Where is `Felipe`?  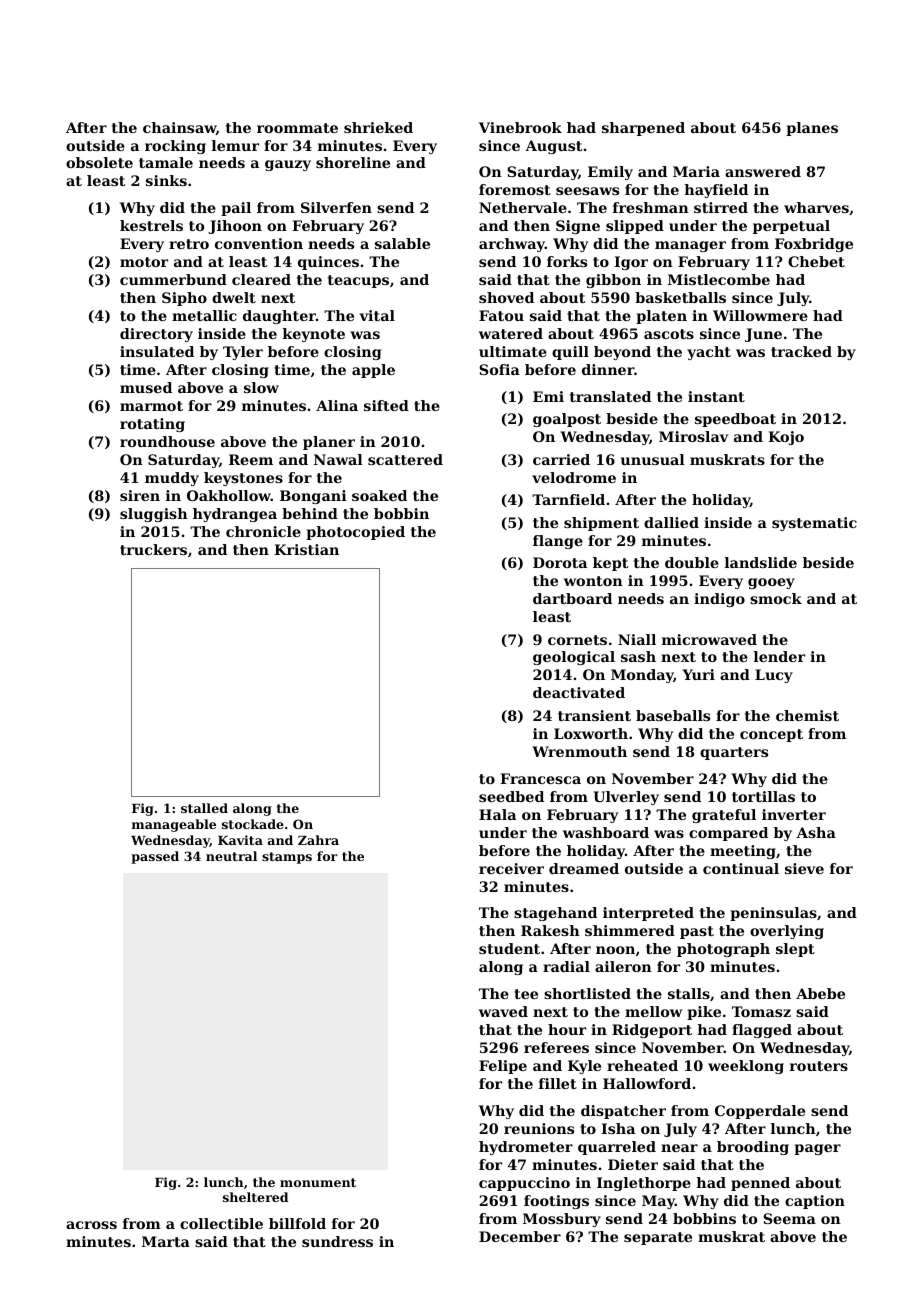
Felipe is located at coordinates (503, 1067).
